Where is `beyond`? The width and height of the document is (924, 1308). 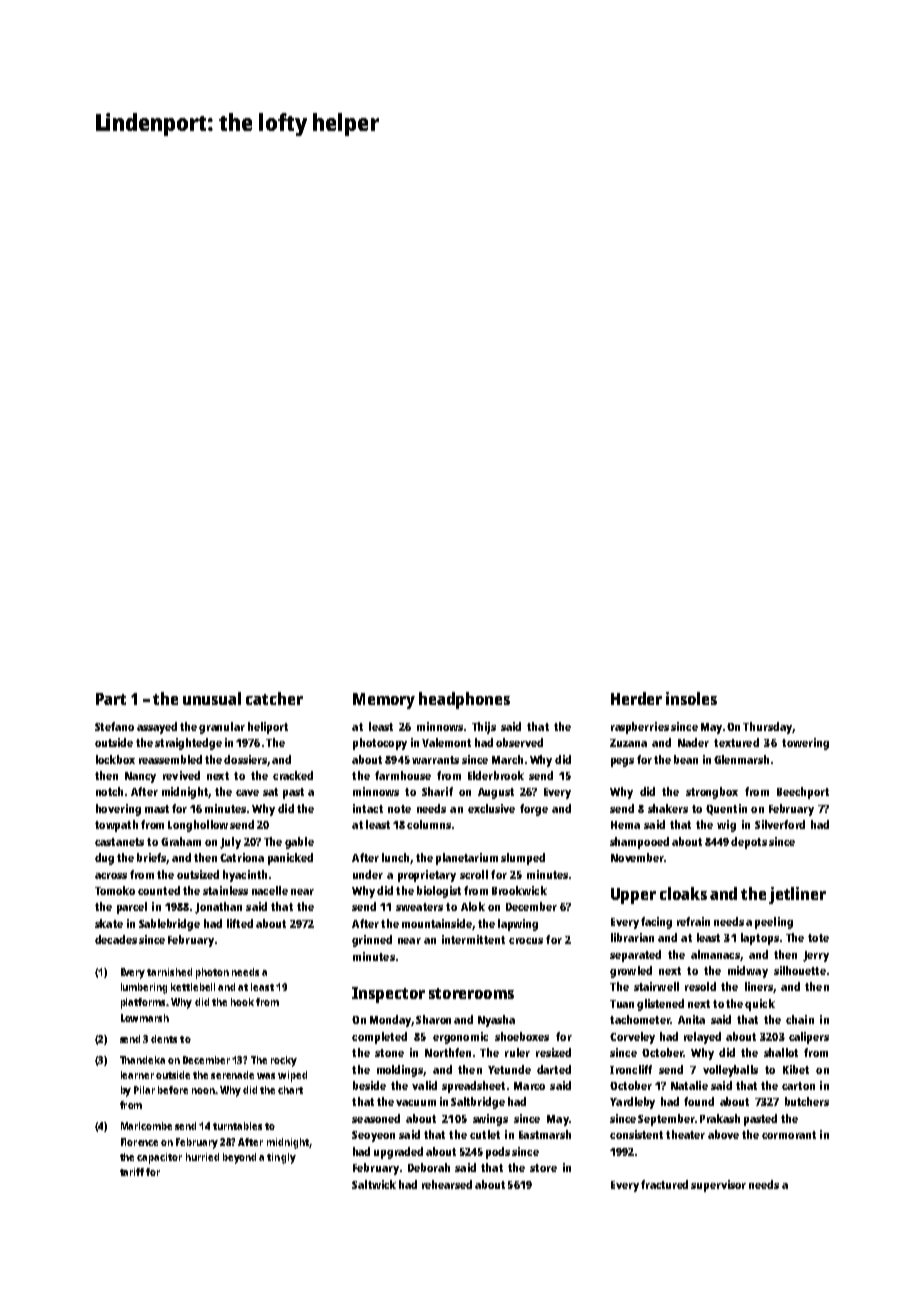 beyond is located at coordinates (239, 1158).
